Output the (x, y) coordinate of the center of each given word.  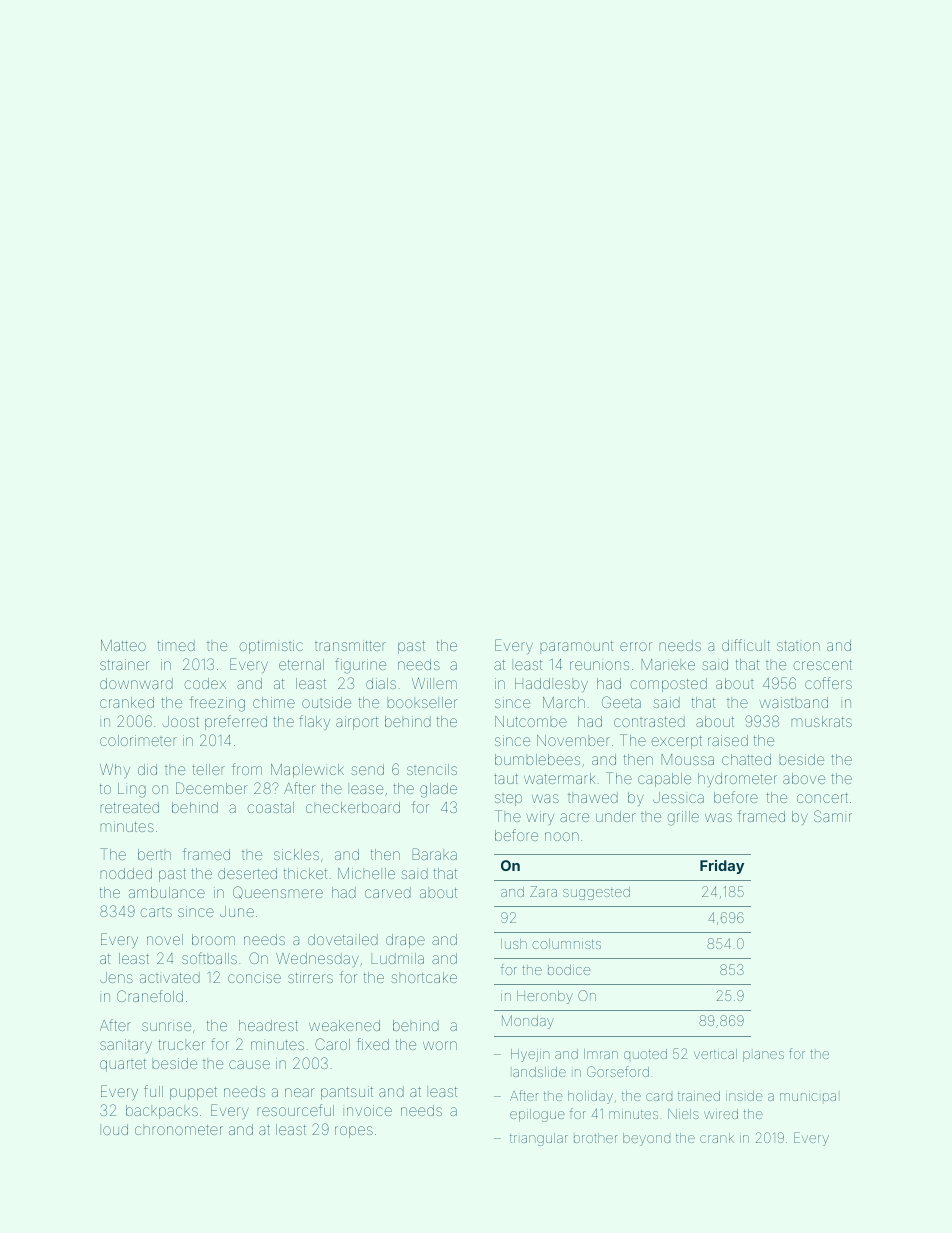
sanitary (126, 1046)
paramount (576, 647)
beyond (646, 1139)
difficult (746, 645)
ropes (354, 1132)
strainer (124, 664)
